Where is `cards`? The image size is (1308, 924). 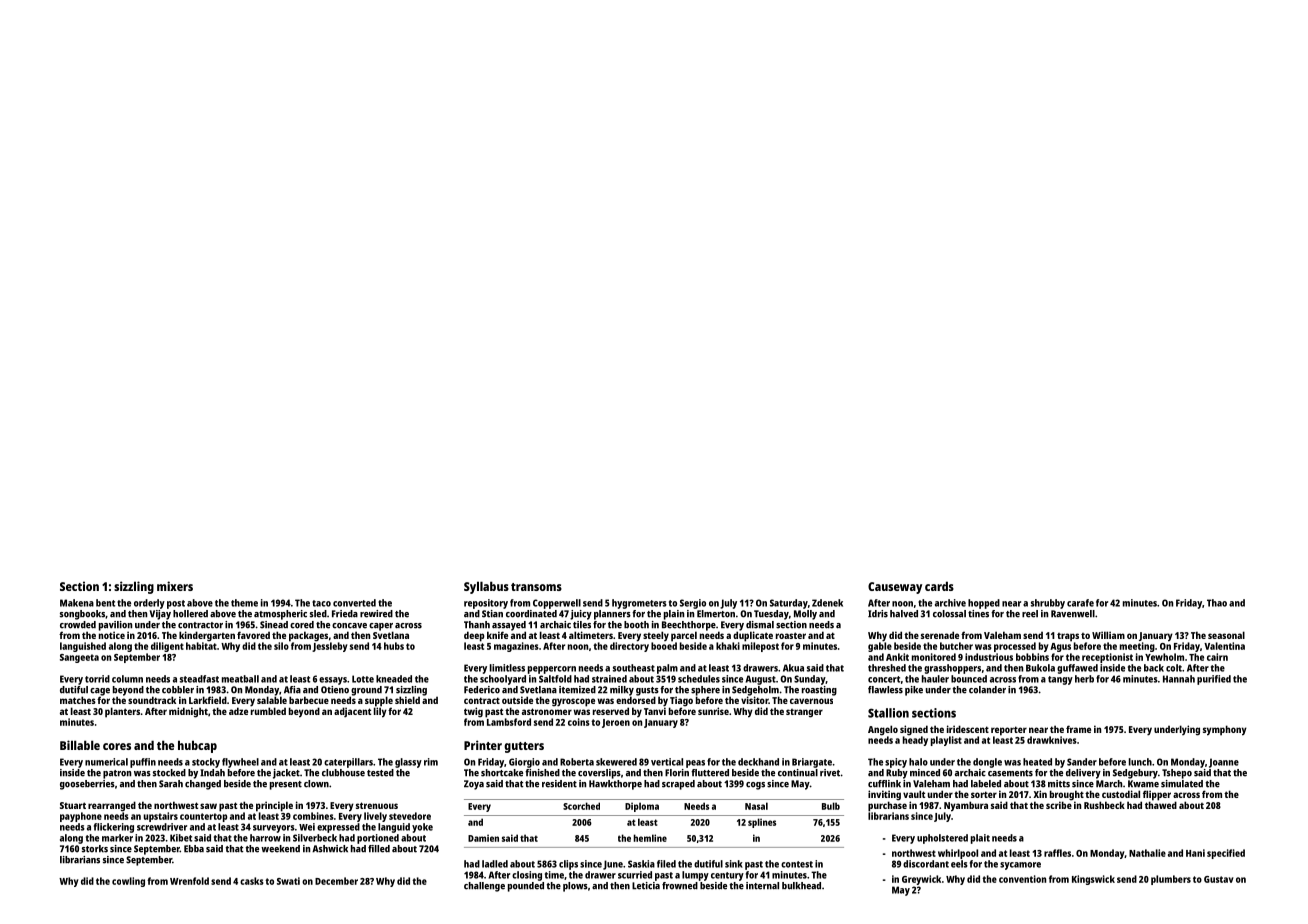 cards is located at coordinates (939, 586).
